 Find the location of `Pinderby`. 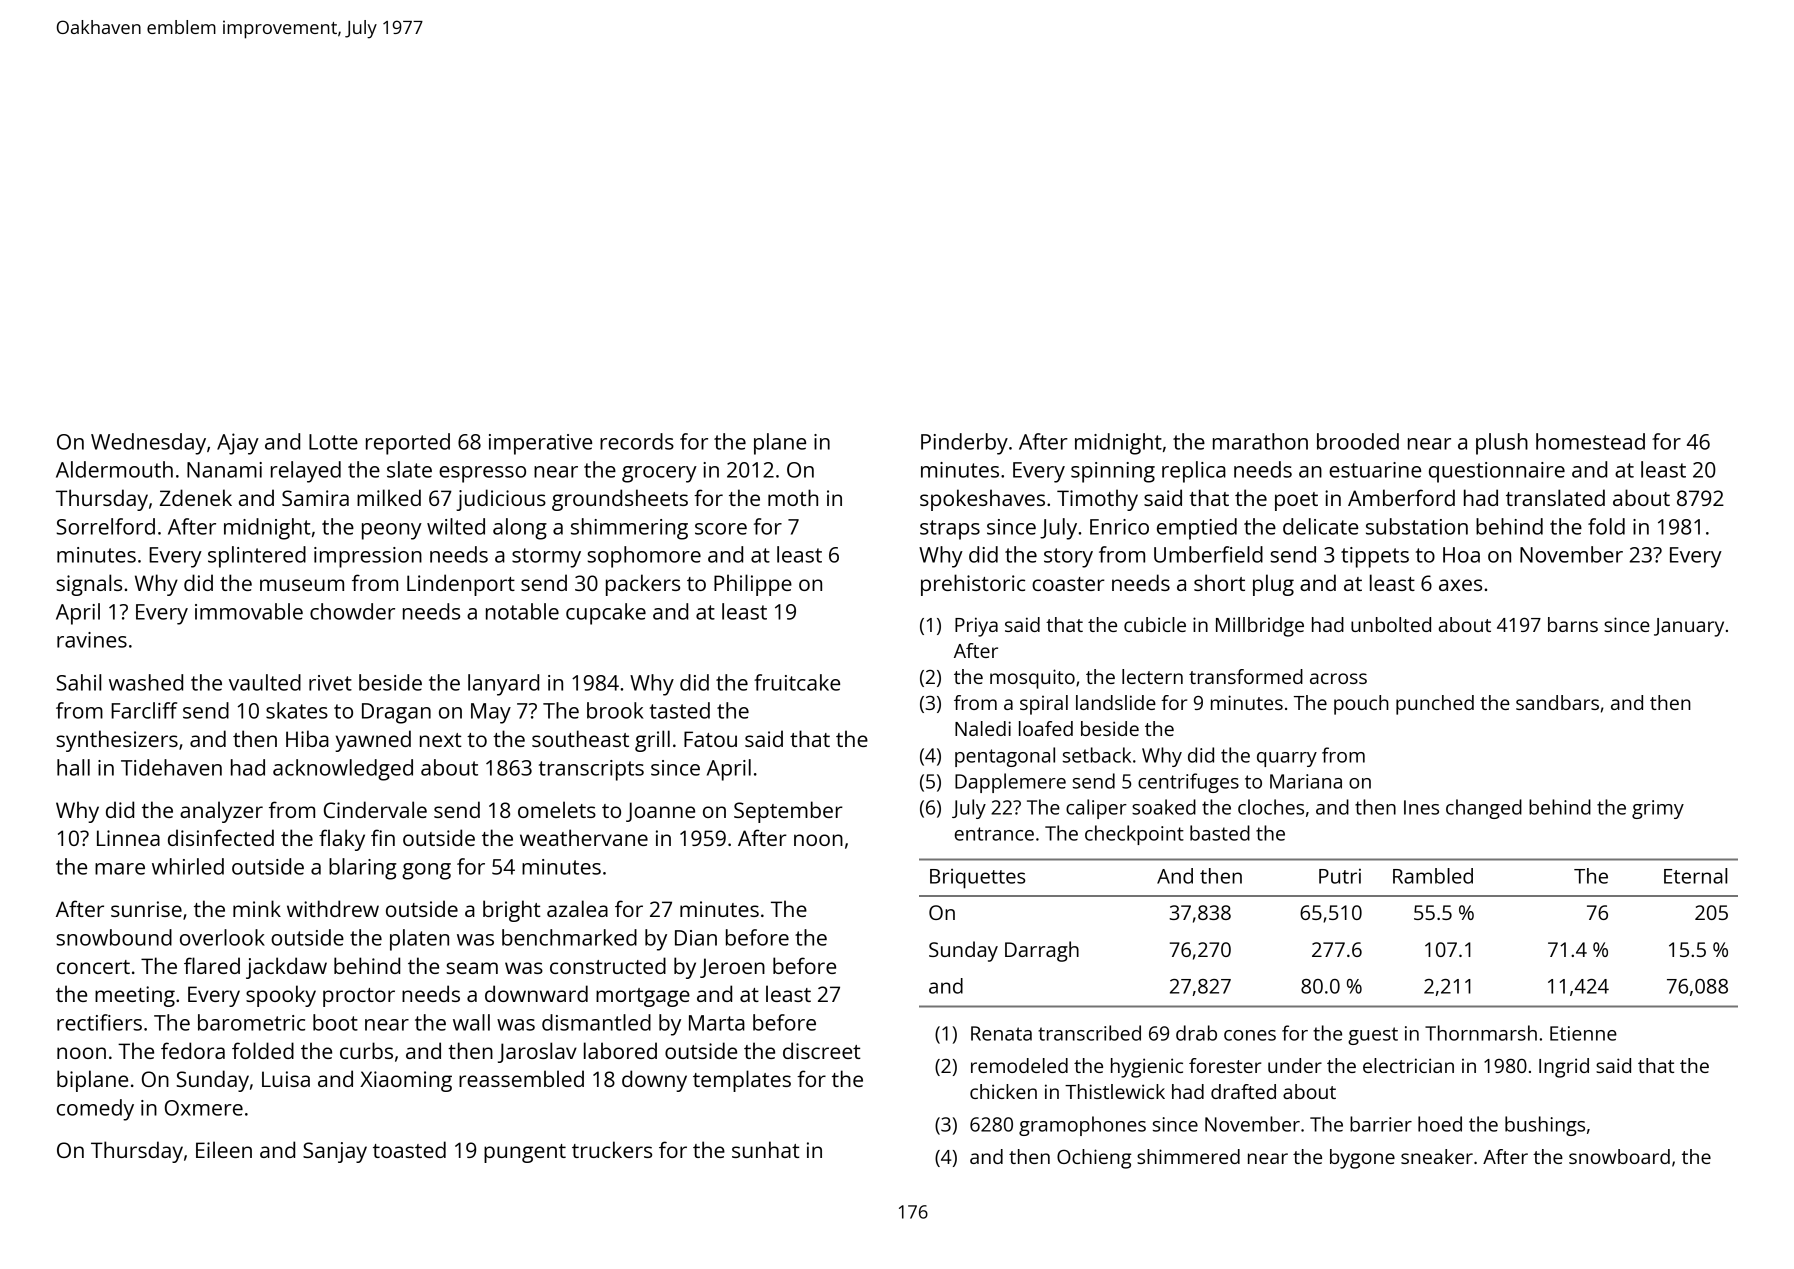

Pinderby is located at coordinates (964, 444).
